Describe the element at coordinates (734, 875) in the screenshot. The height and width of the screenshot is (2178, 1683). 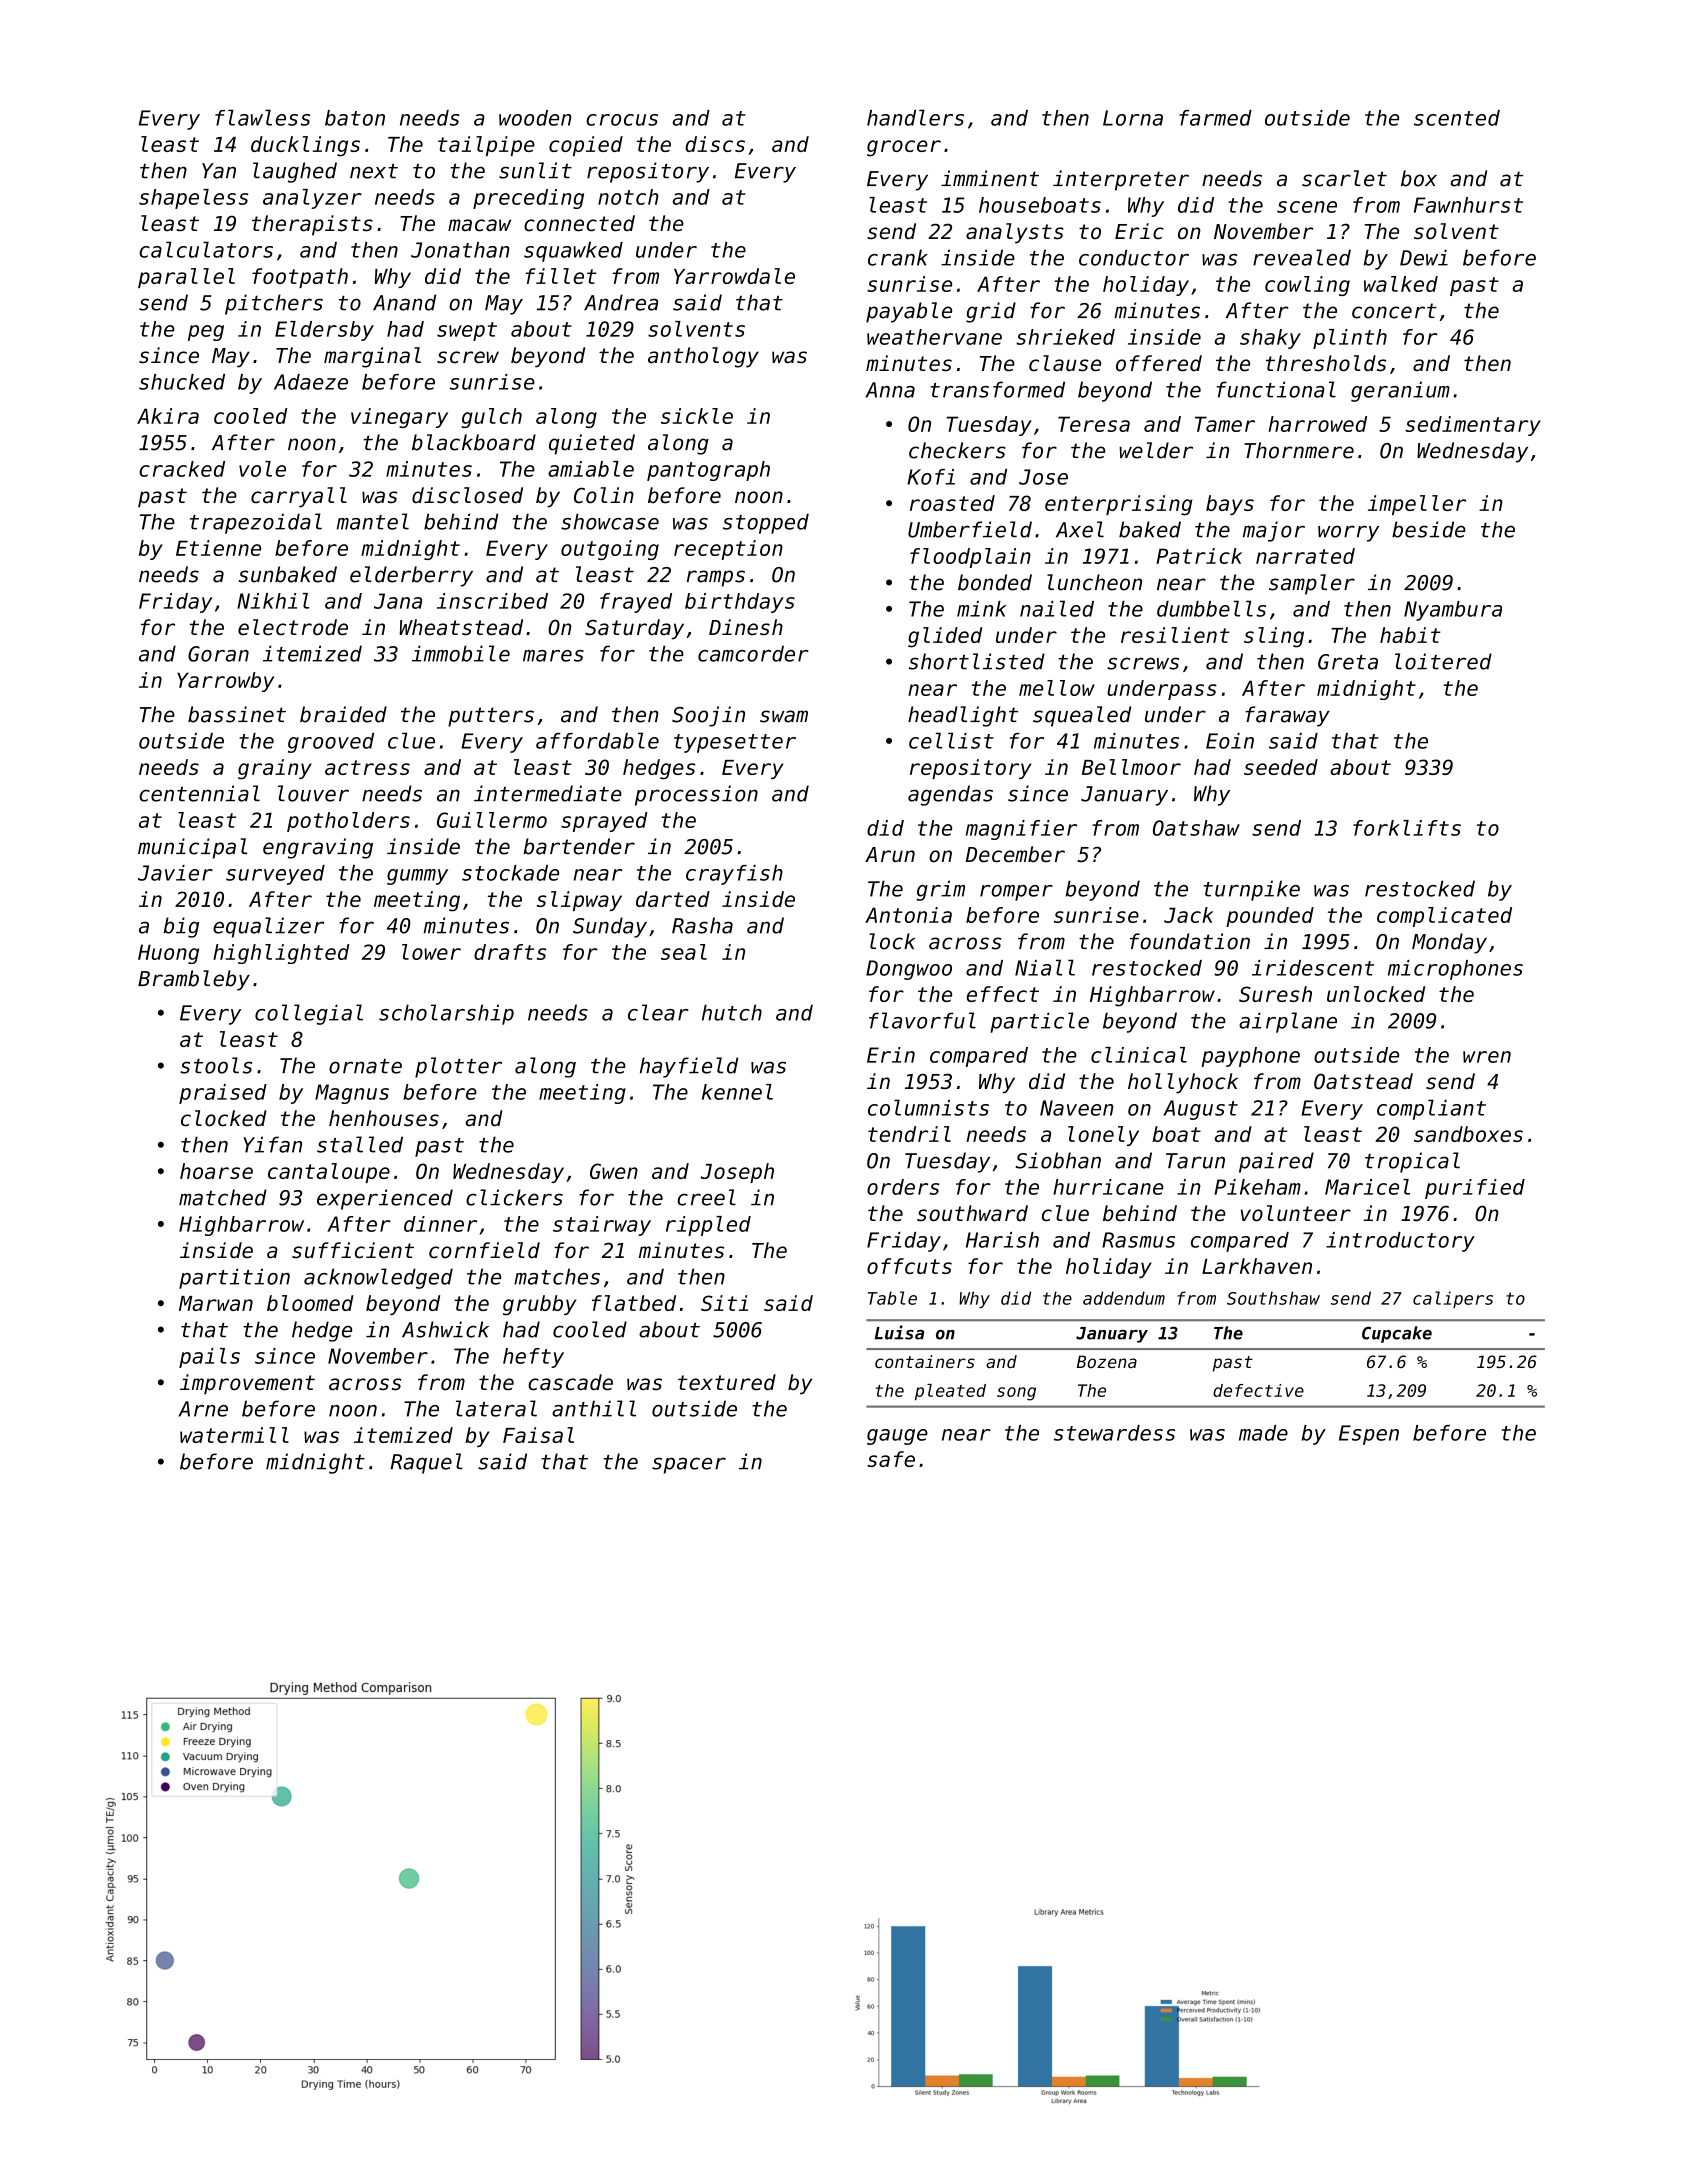
I see `crayfish` at that location.
